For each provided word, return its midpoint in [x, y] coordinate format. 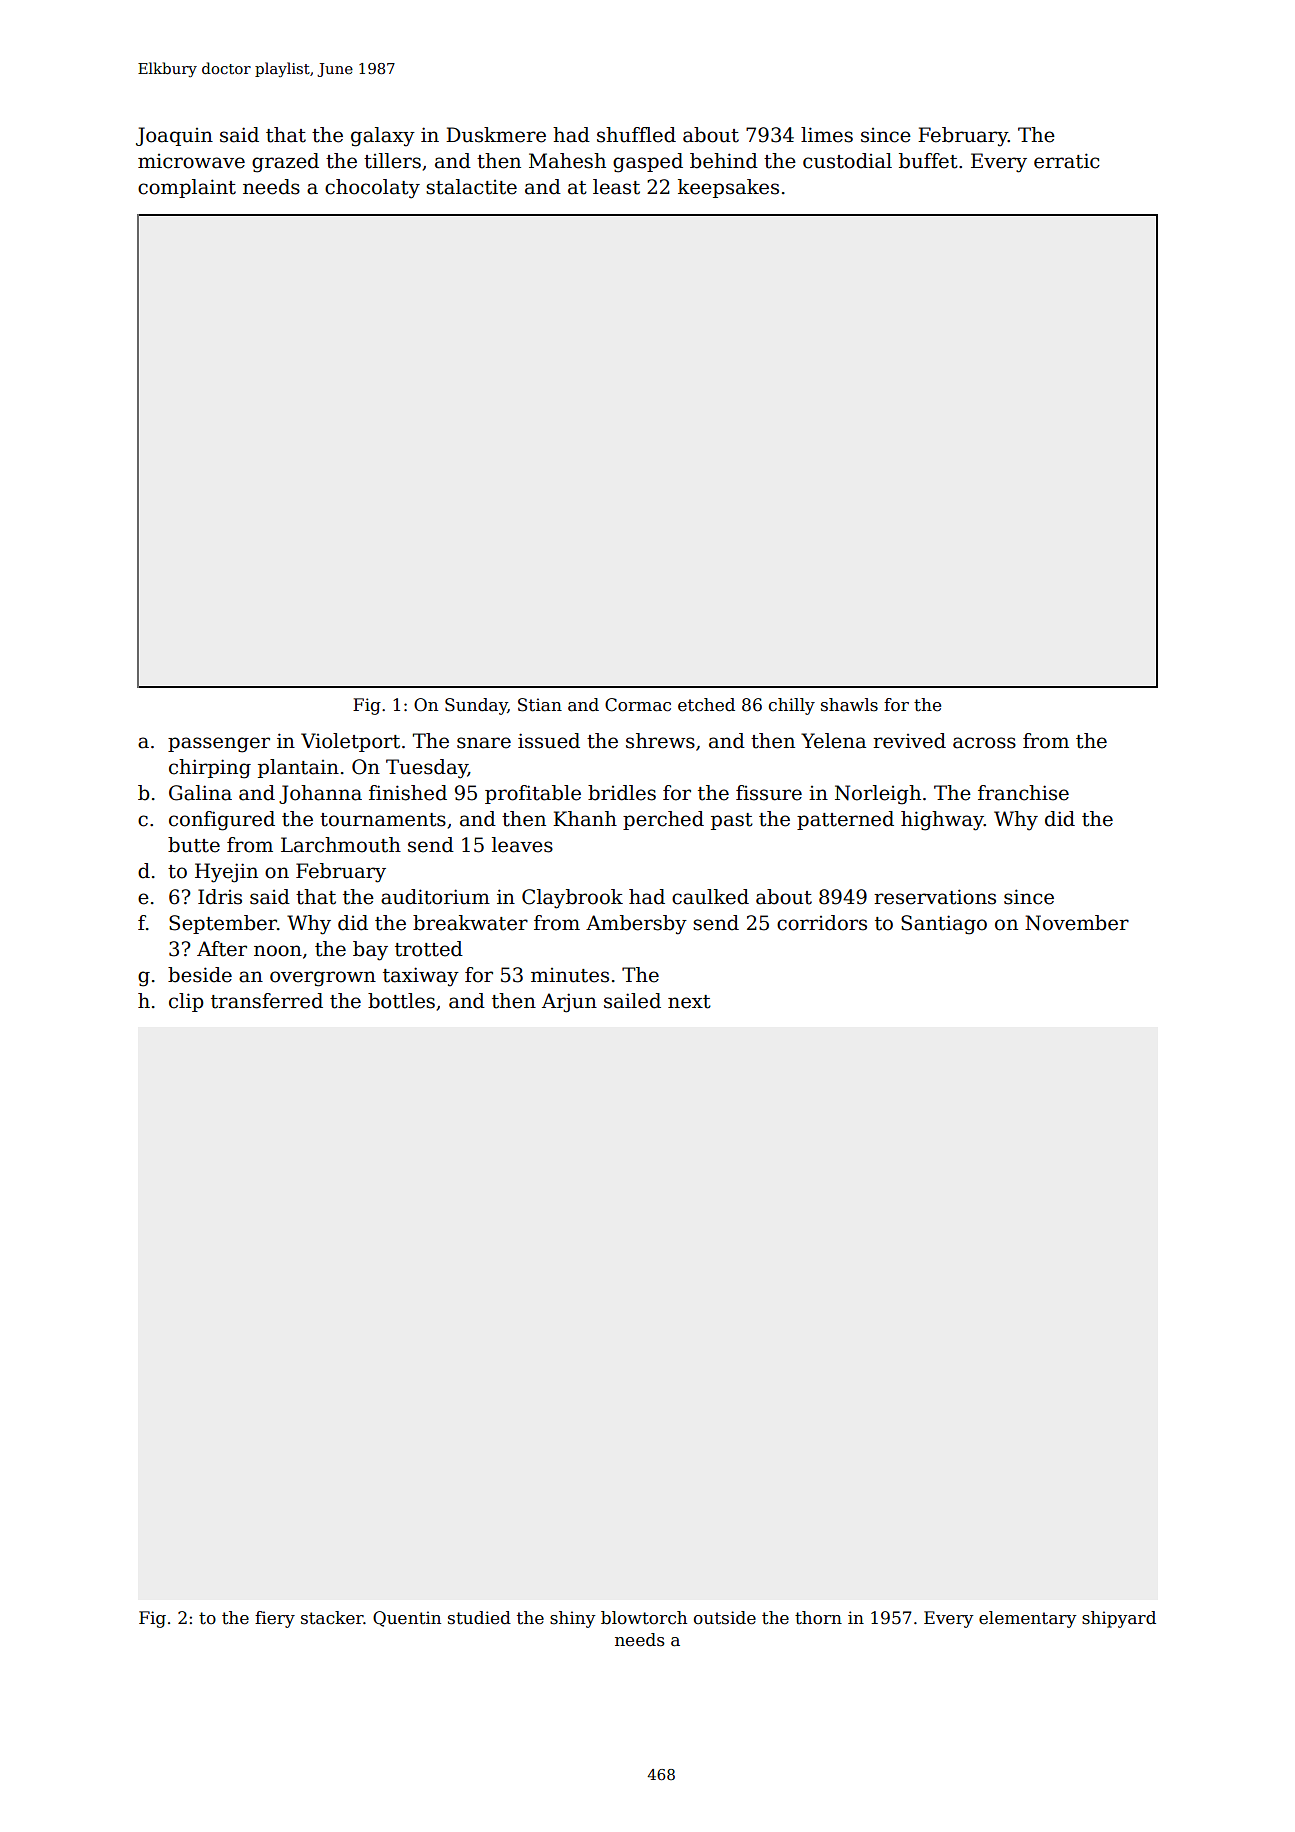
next [689, 1002]
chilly [792, 706]
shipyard [1119, 1619]
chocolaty [372, 189]
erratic [1067, 161]
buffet [928, 161]
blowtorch [644, 1618]
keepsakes [728, 188]
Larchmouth [341, 845]
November [1077, 923]
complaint [187, 188]
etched [706, 705]
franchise [1023, 793]
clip [186, 1002]
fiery [275, 1619]
